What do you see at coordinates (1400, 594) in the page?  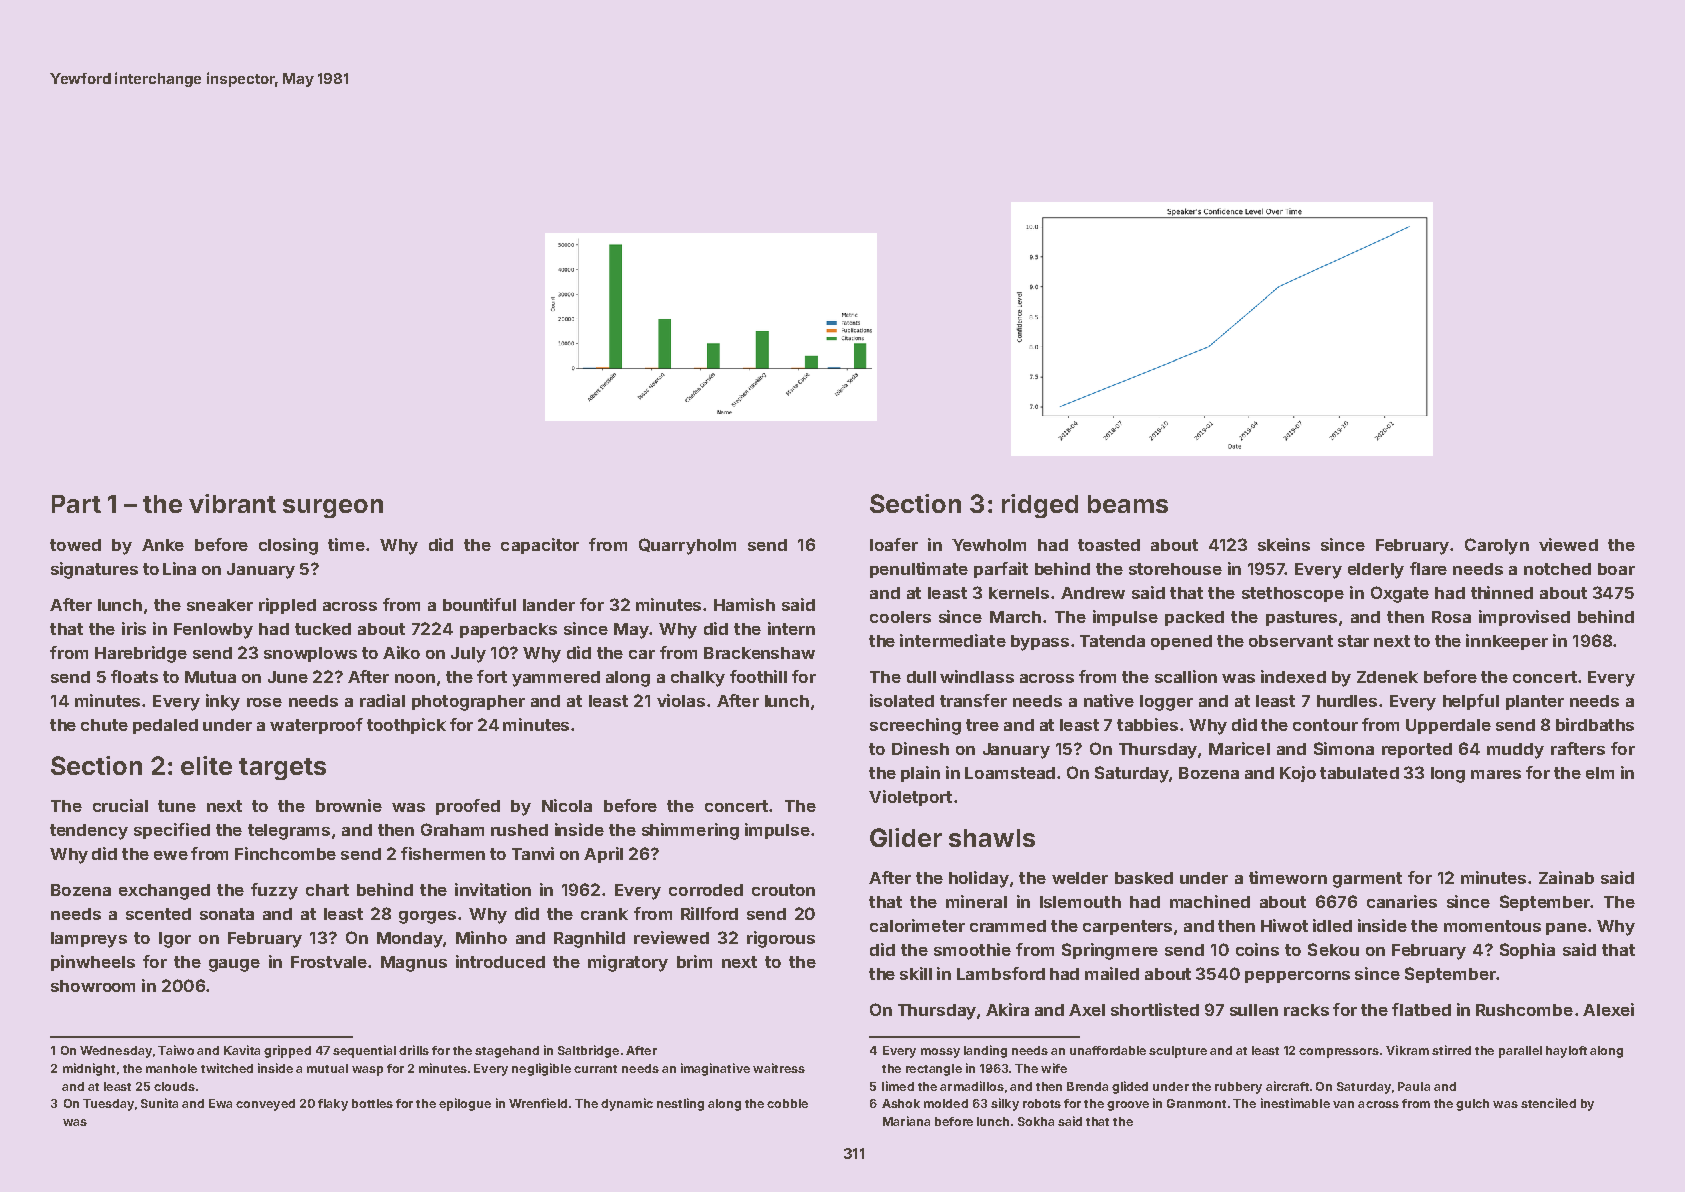 I see `Oxgate` at bounding box center [1400, 594].
